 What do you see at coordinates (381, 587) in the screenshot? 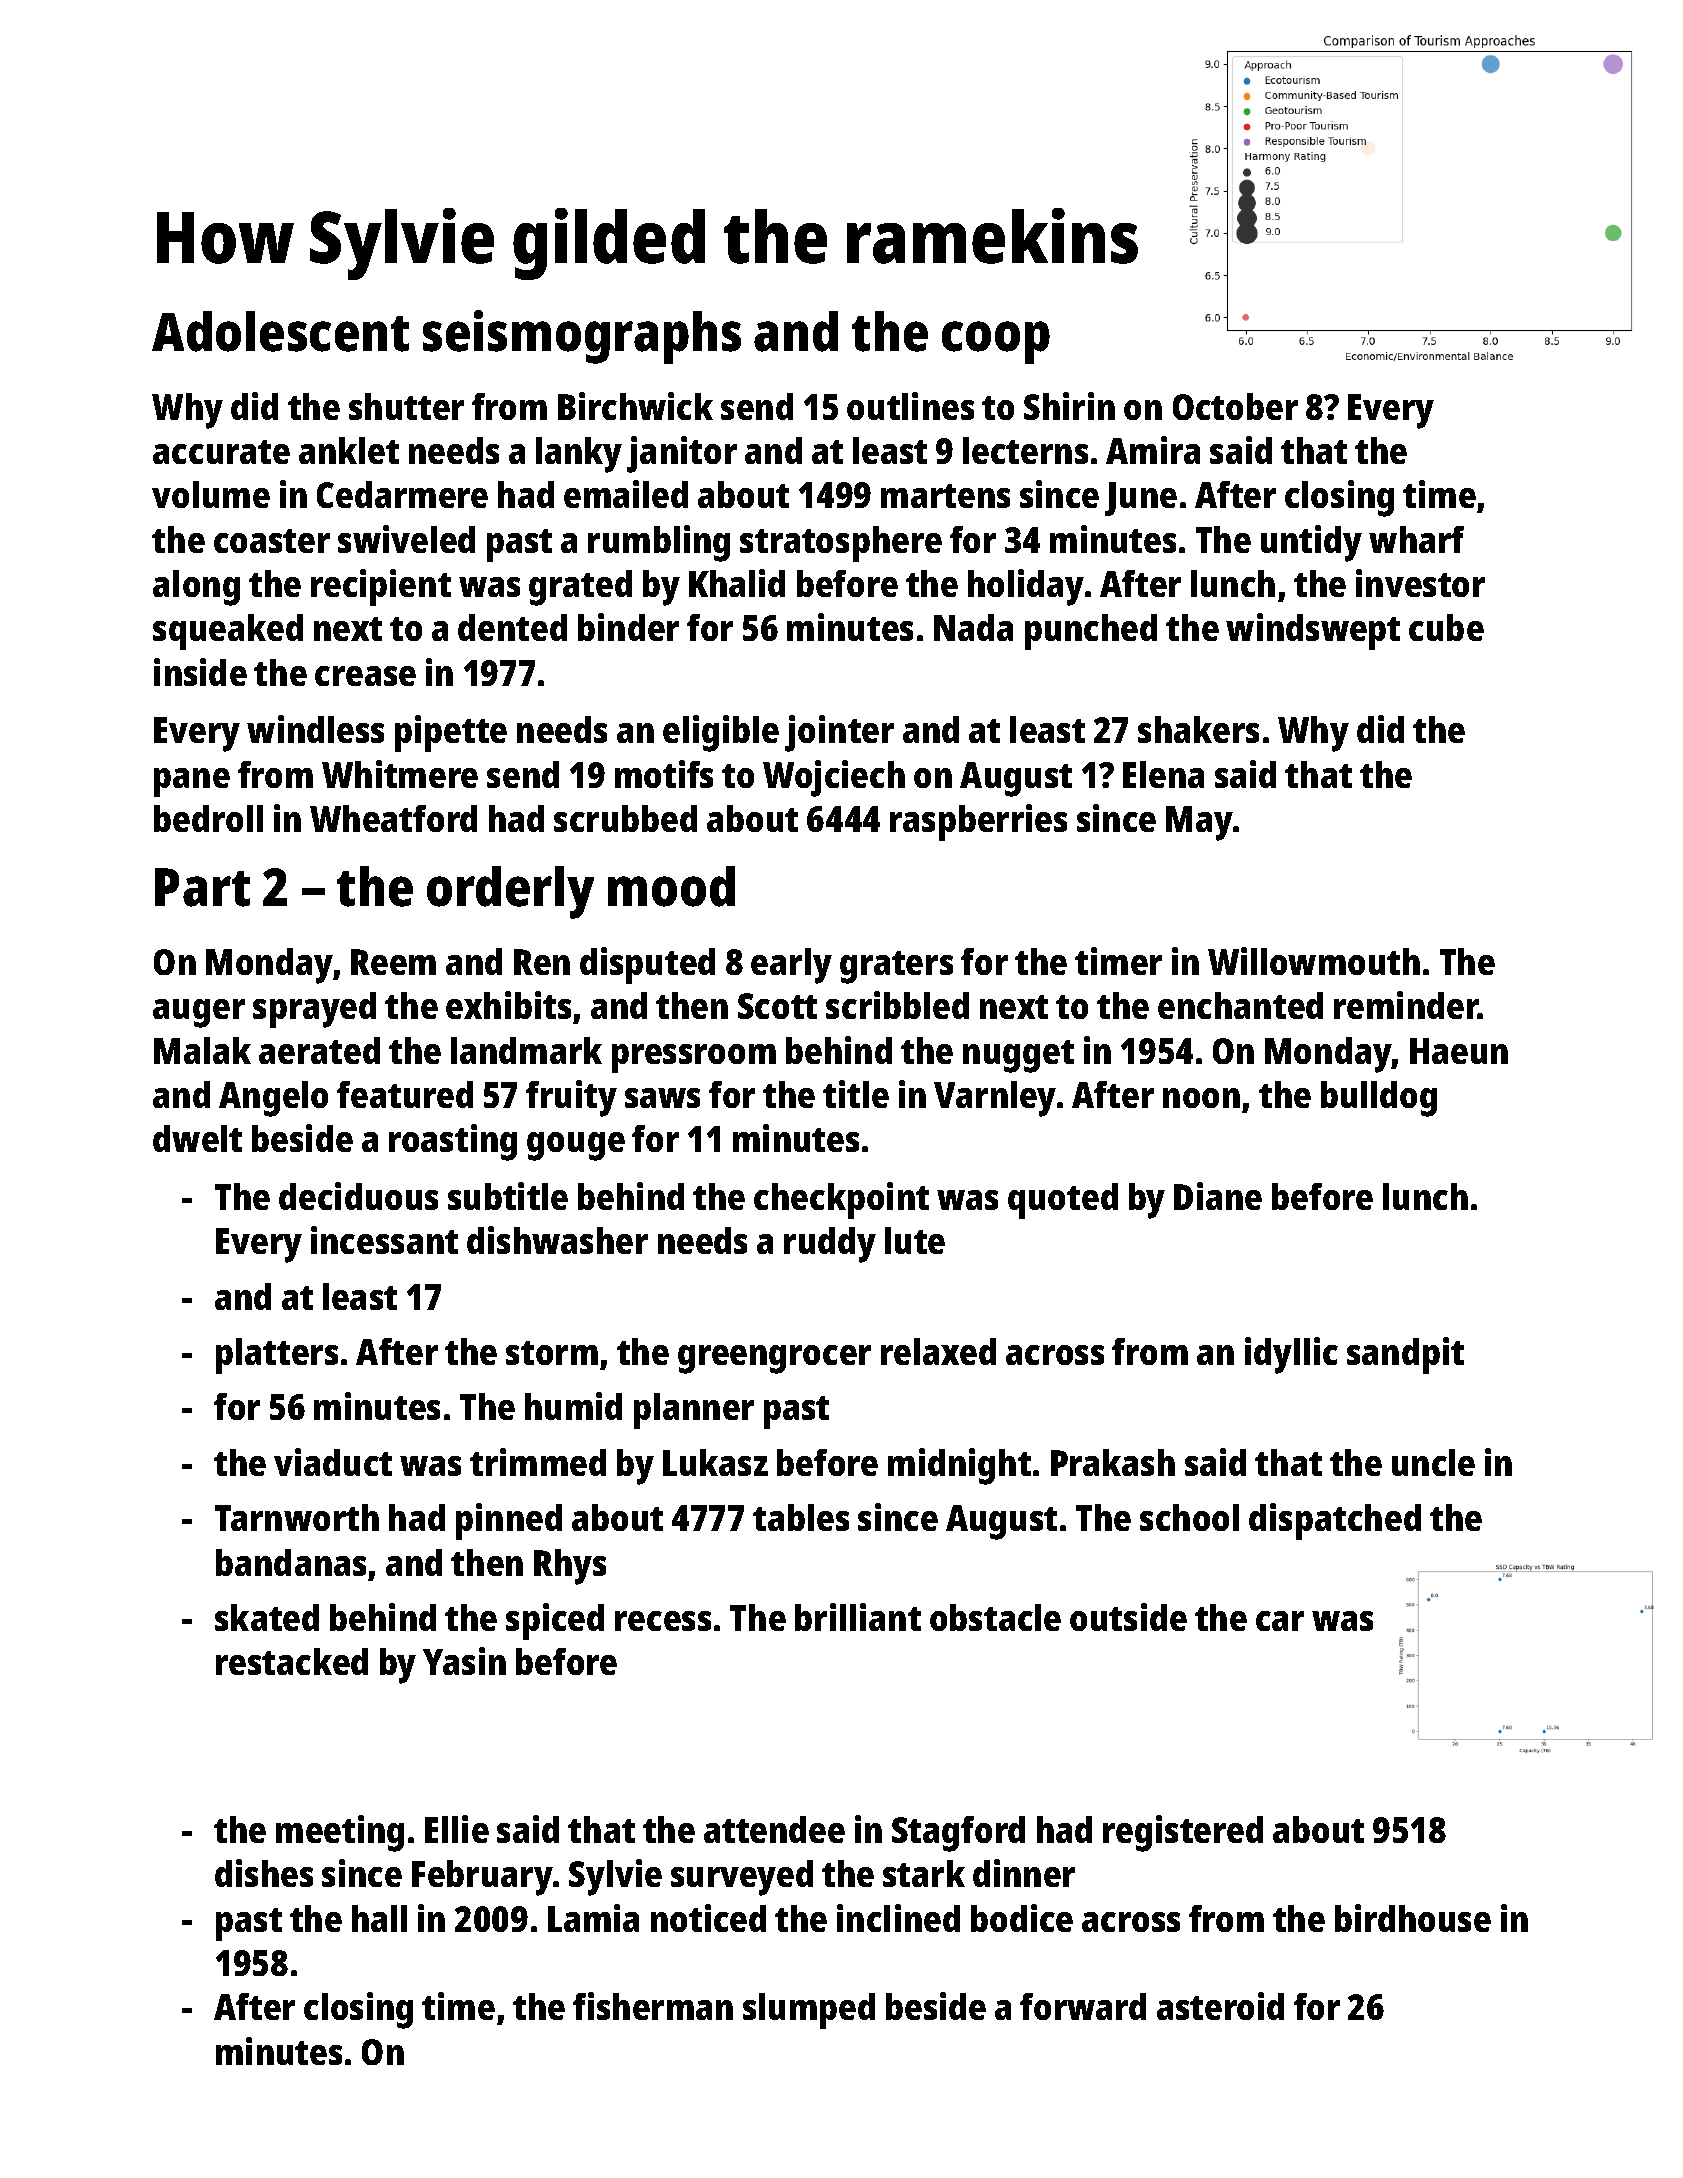
I see `recipient` at bounding box center [381, 587].
